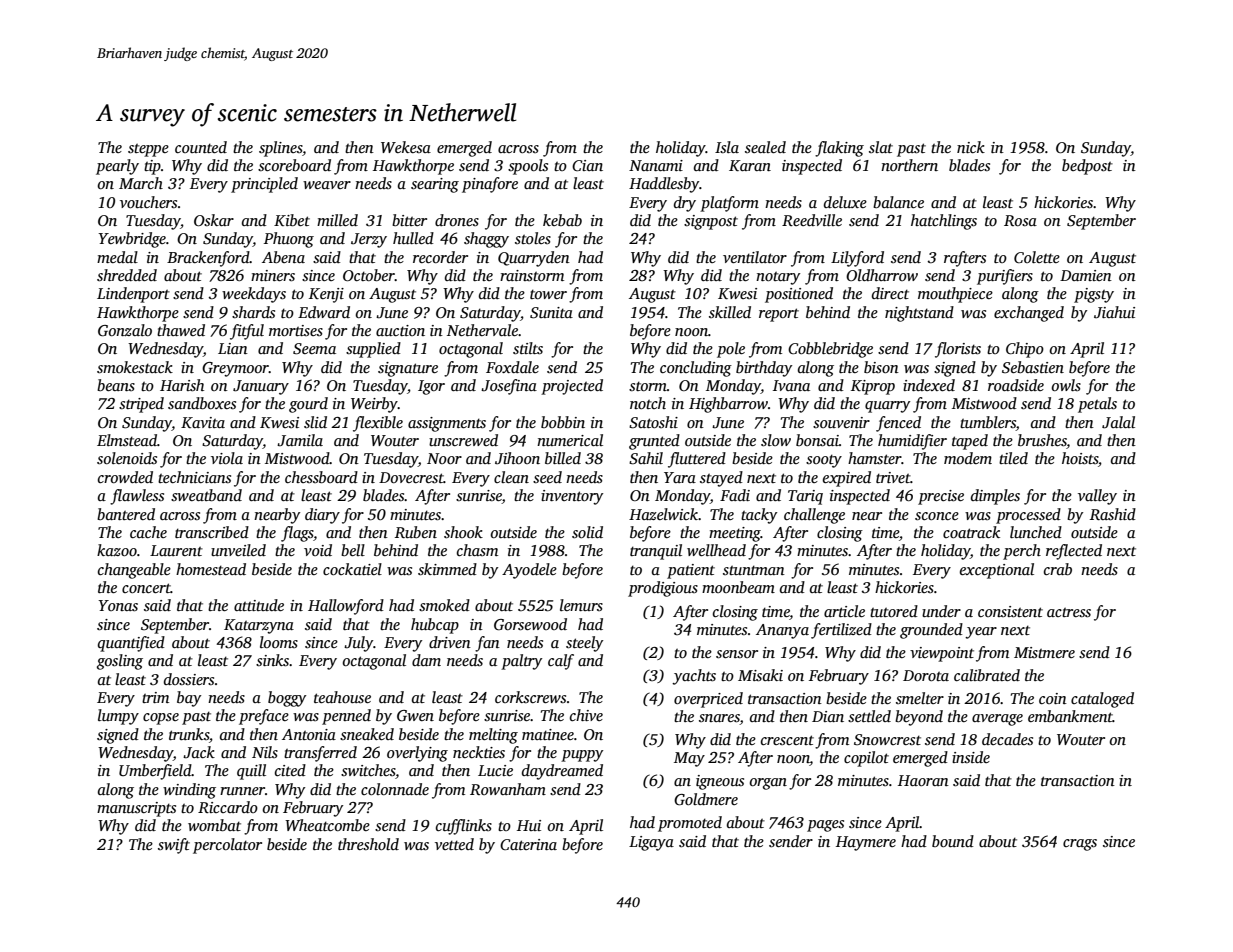 Image resolution: width=1233 pixels, height=952 pixels. Describe the element at coordinates (201, 147) in the screenshot. I see `counted` at that location.
